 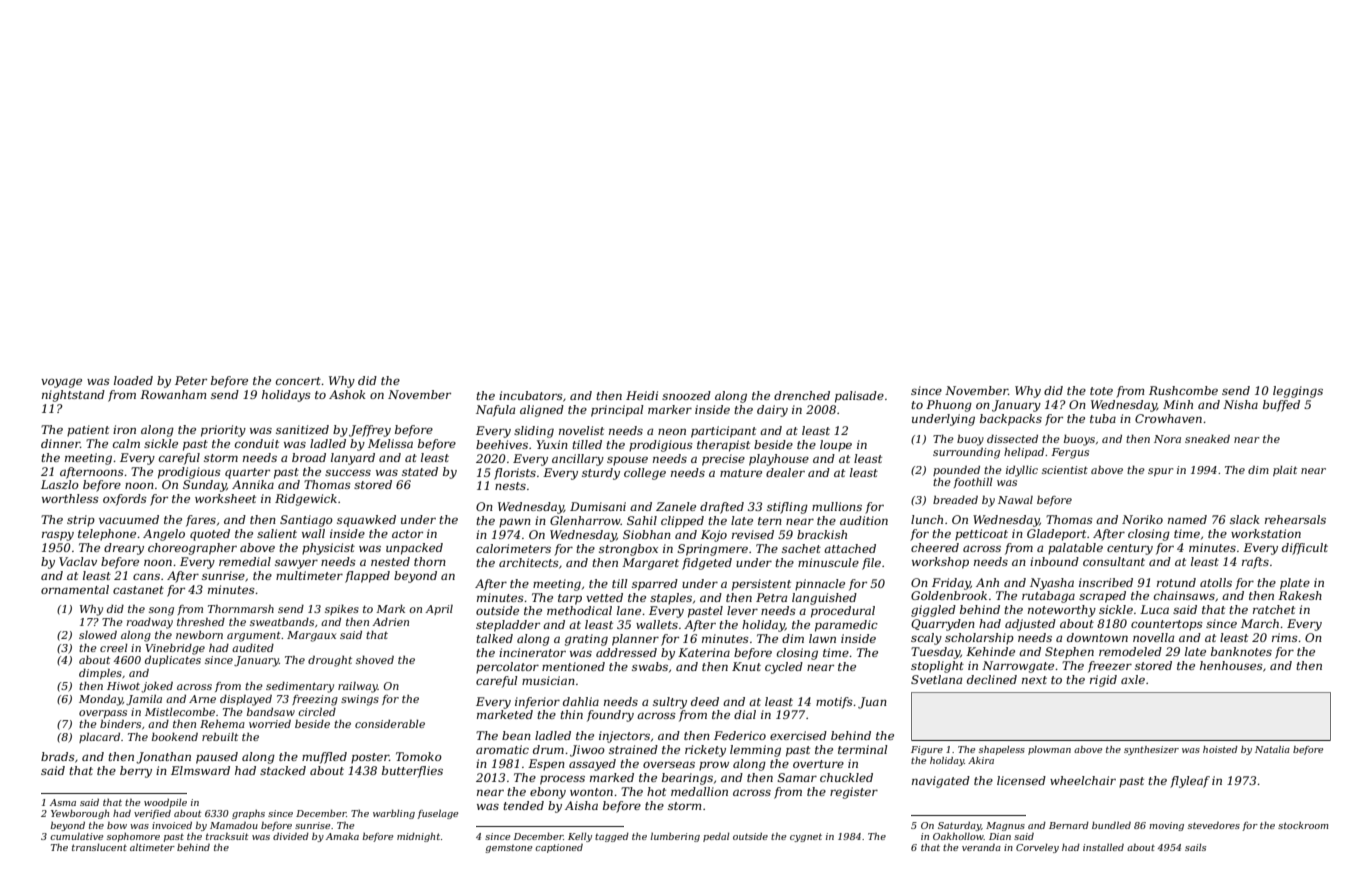 What do you see at coordinates (642, 395) in the page?
I see `Heidi` at bounding box center [642, 395].
